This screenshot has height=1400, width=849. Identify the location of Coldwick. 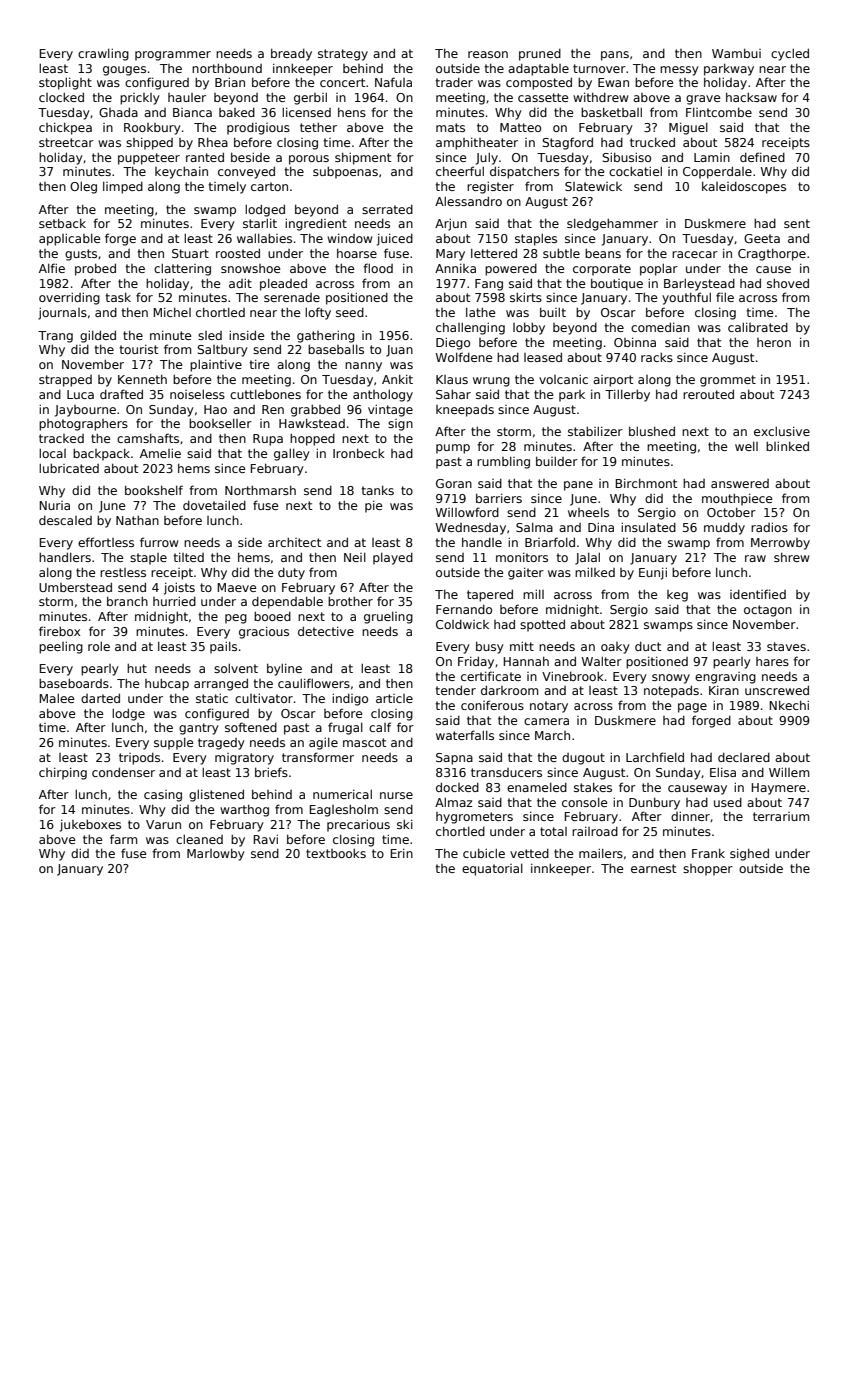
(462, 624).
